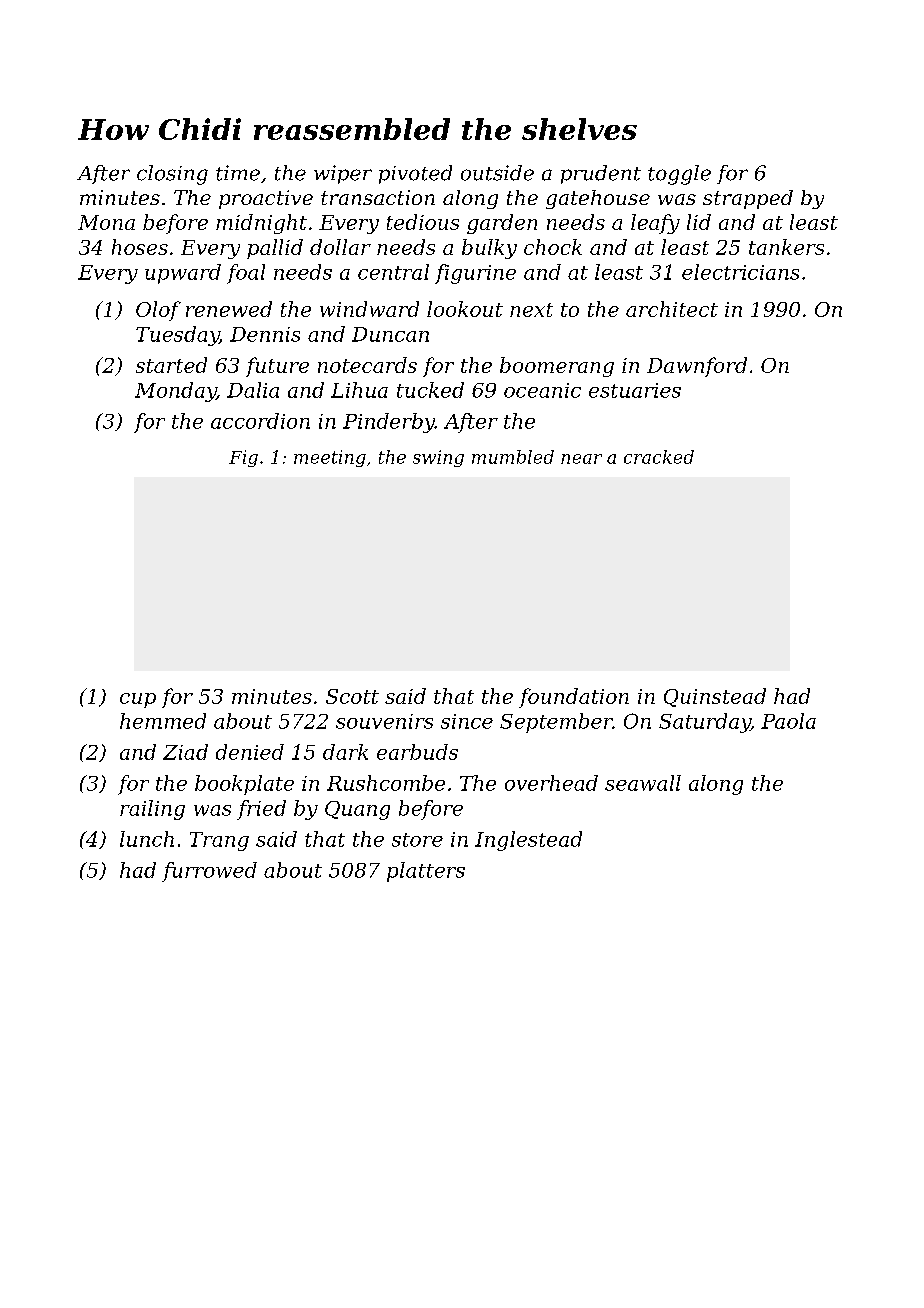 The width and height of the screenshot is (924, 1308). What do you see at coordinates (172, 175) in the screenshot?
I see `closing` at bounding box center [172, 175].
